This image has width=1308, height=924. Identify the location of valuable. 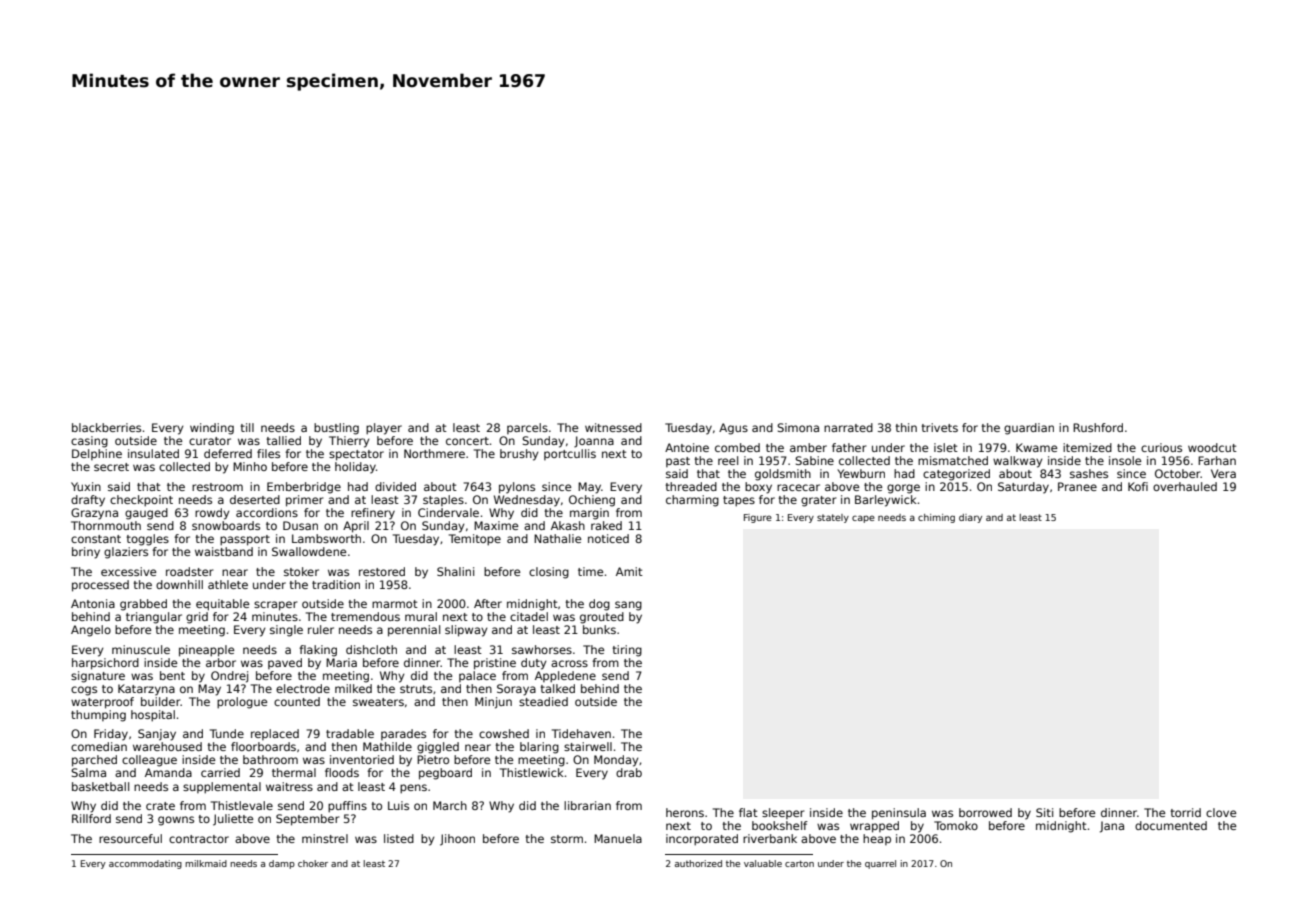
(763, 863).
